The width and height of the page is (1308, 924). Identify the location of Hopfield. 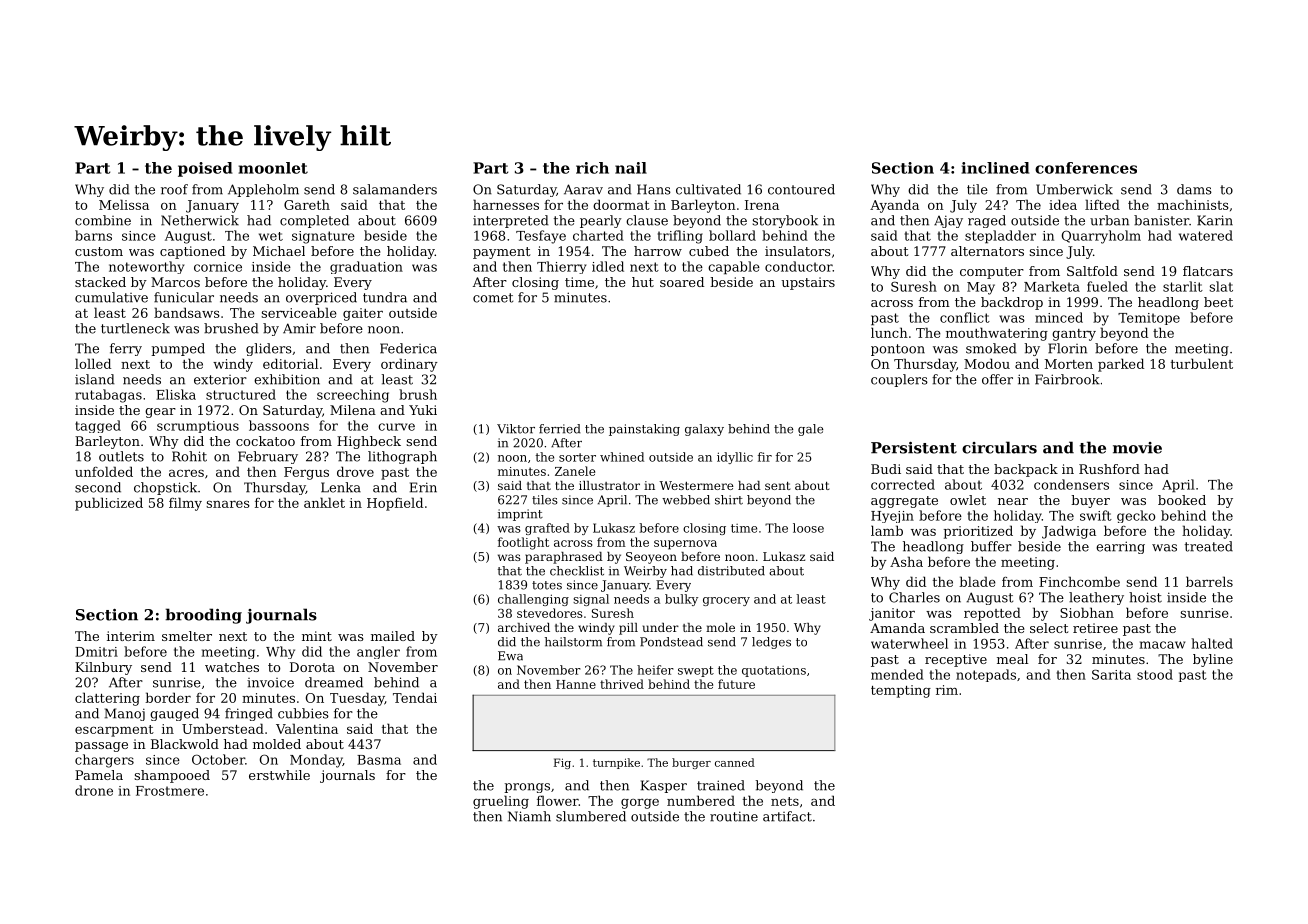
(395, 504).
